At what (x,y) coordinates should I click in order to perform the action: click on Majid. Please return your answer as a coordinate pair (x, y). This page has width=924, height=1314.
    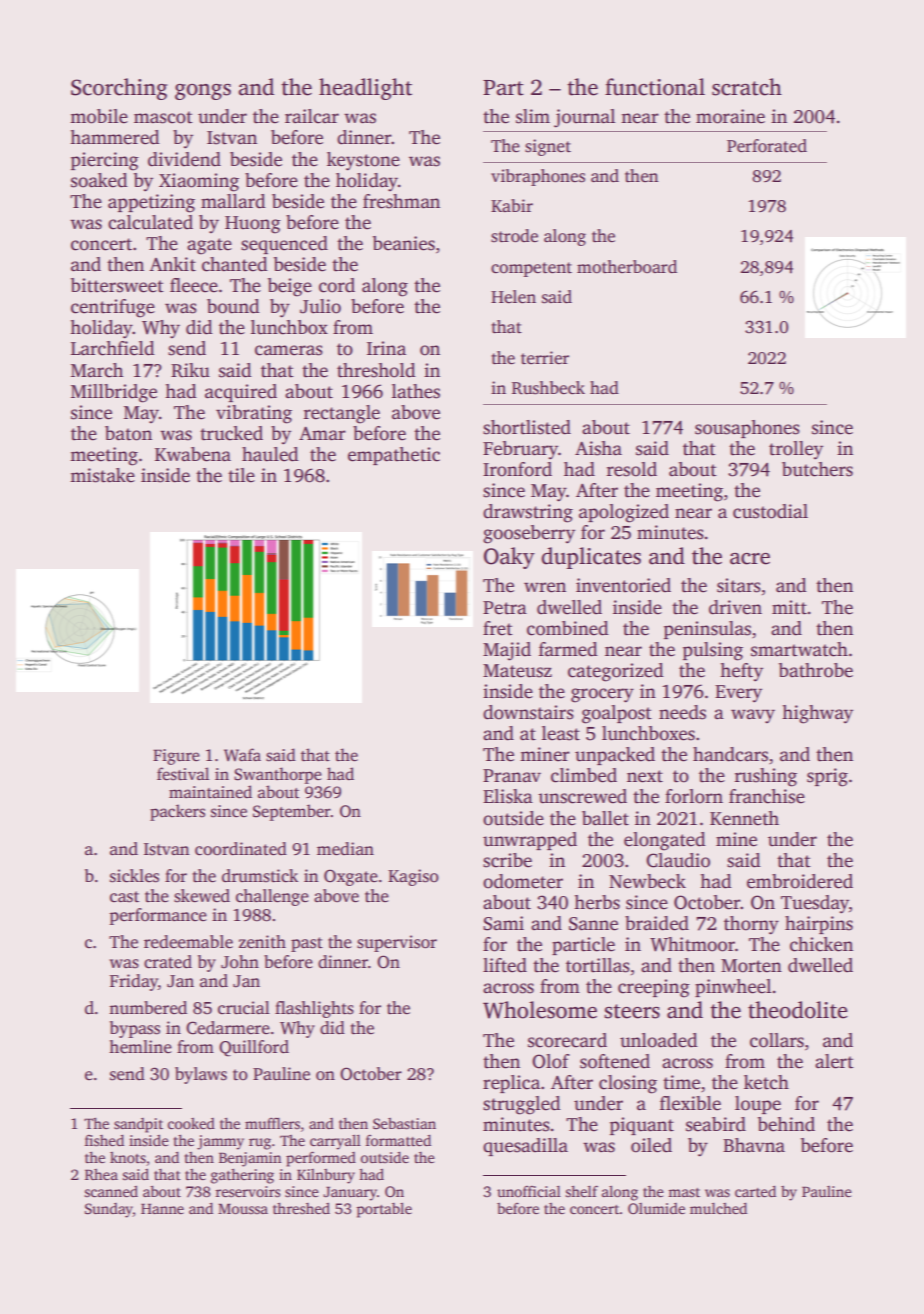
    Looking at the image, I should click on (507, 651).
